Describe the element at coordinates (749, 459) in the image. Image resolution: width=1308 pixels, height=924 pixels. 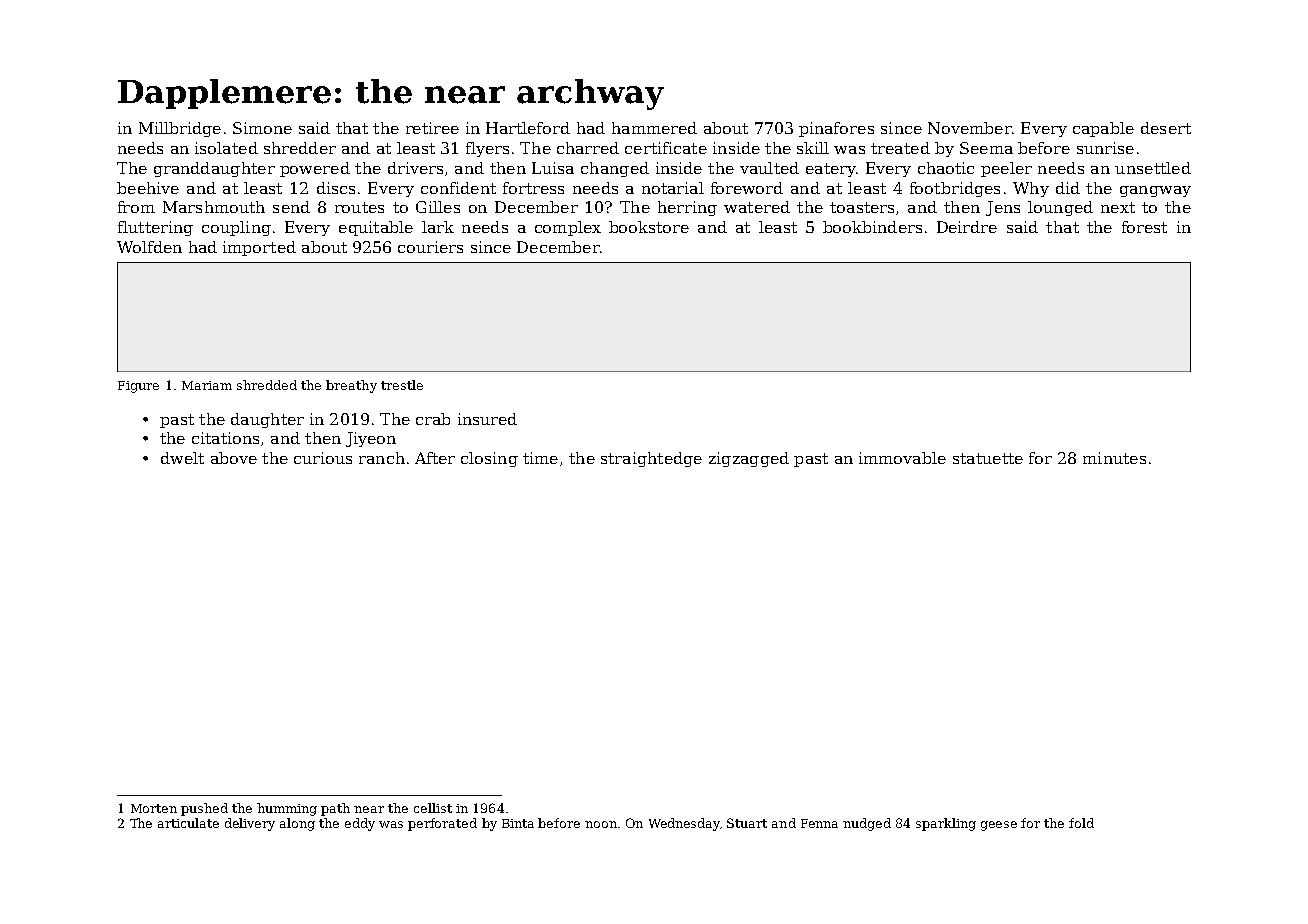
I see `zigzagged` at that location.
